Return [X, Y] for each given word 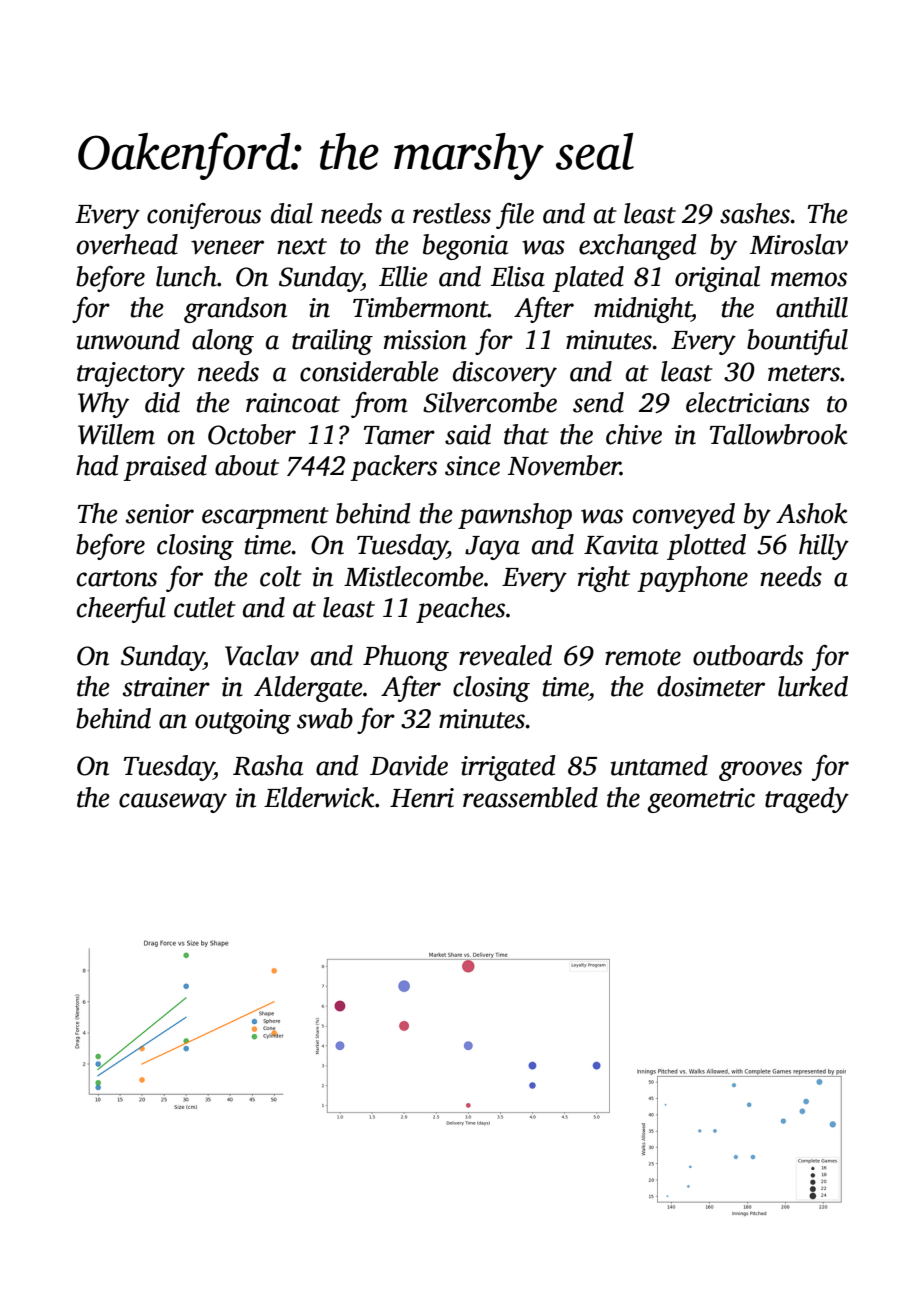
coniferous [204, 216]
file [515, 216]
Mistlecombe [414, 576]
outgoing [243, 721]
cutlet [205, 607]
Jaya [492, 548]
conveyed [684, 516]
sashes [755, 213]
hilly [824, 547]
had [97, 465]
